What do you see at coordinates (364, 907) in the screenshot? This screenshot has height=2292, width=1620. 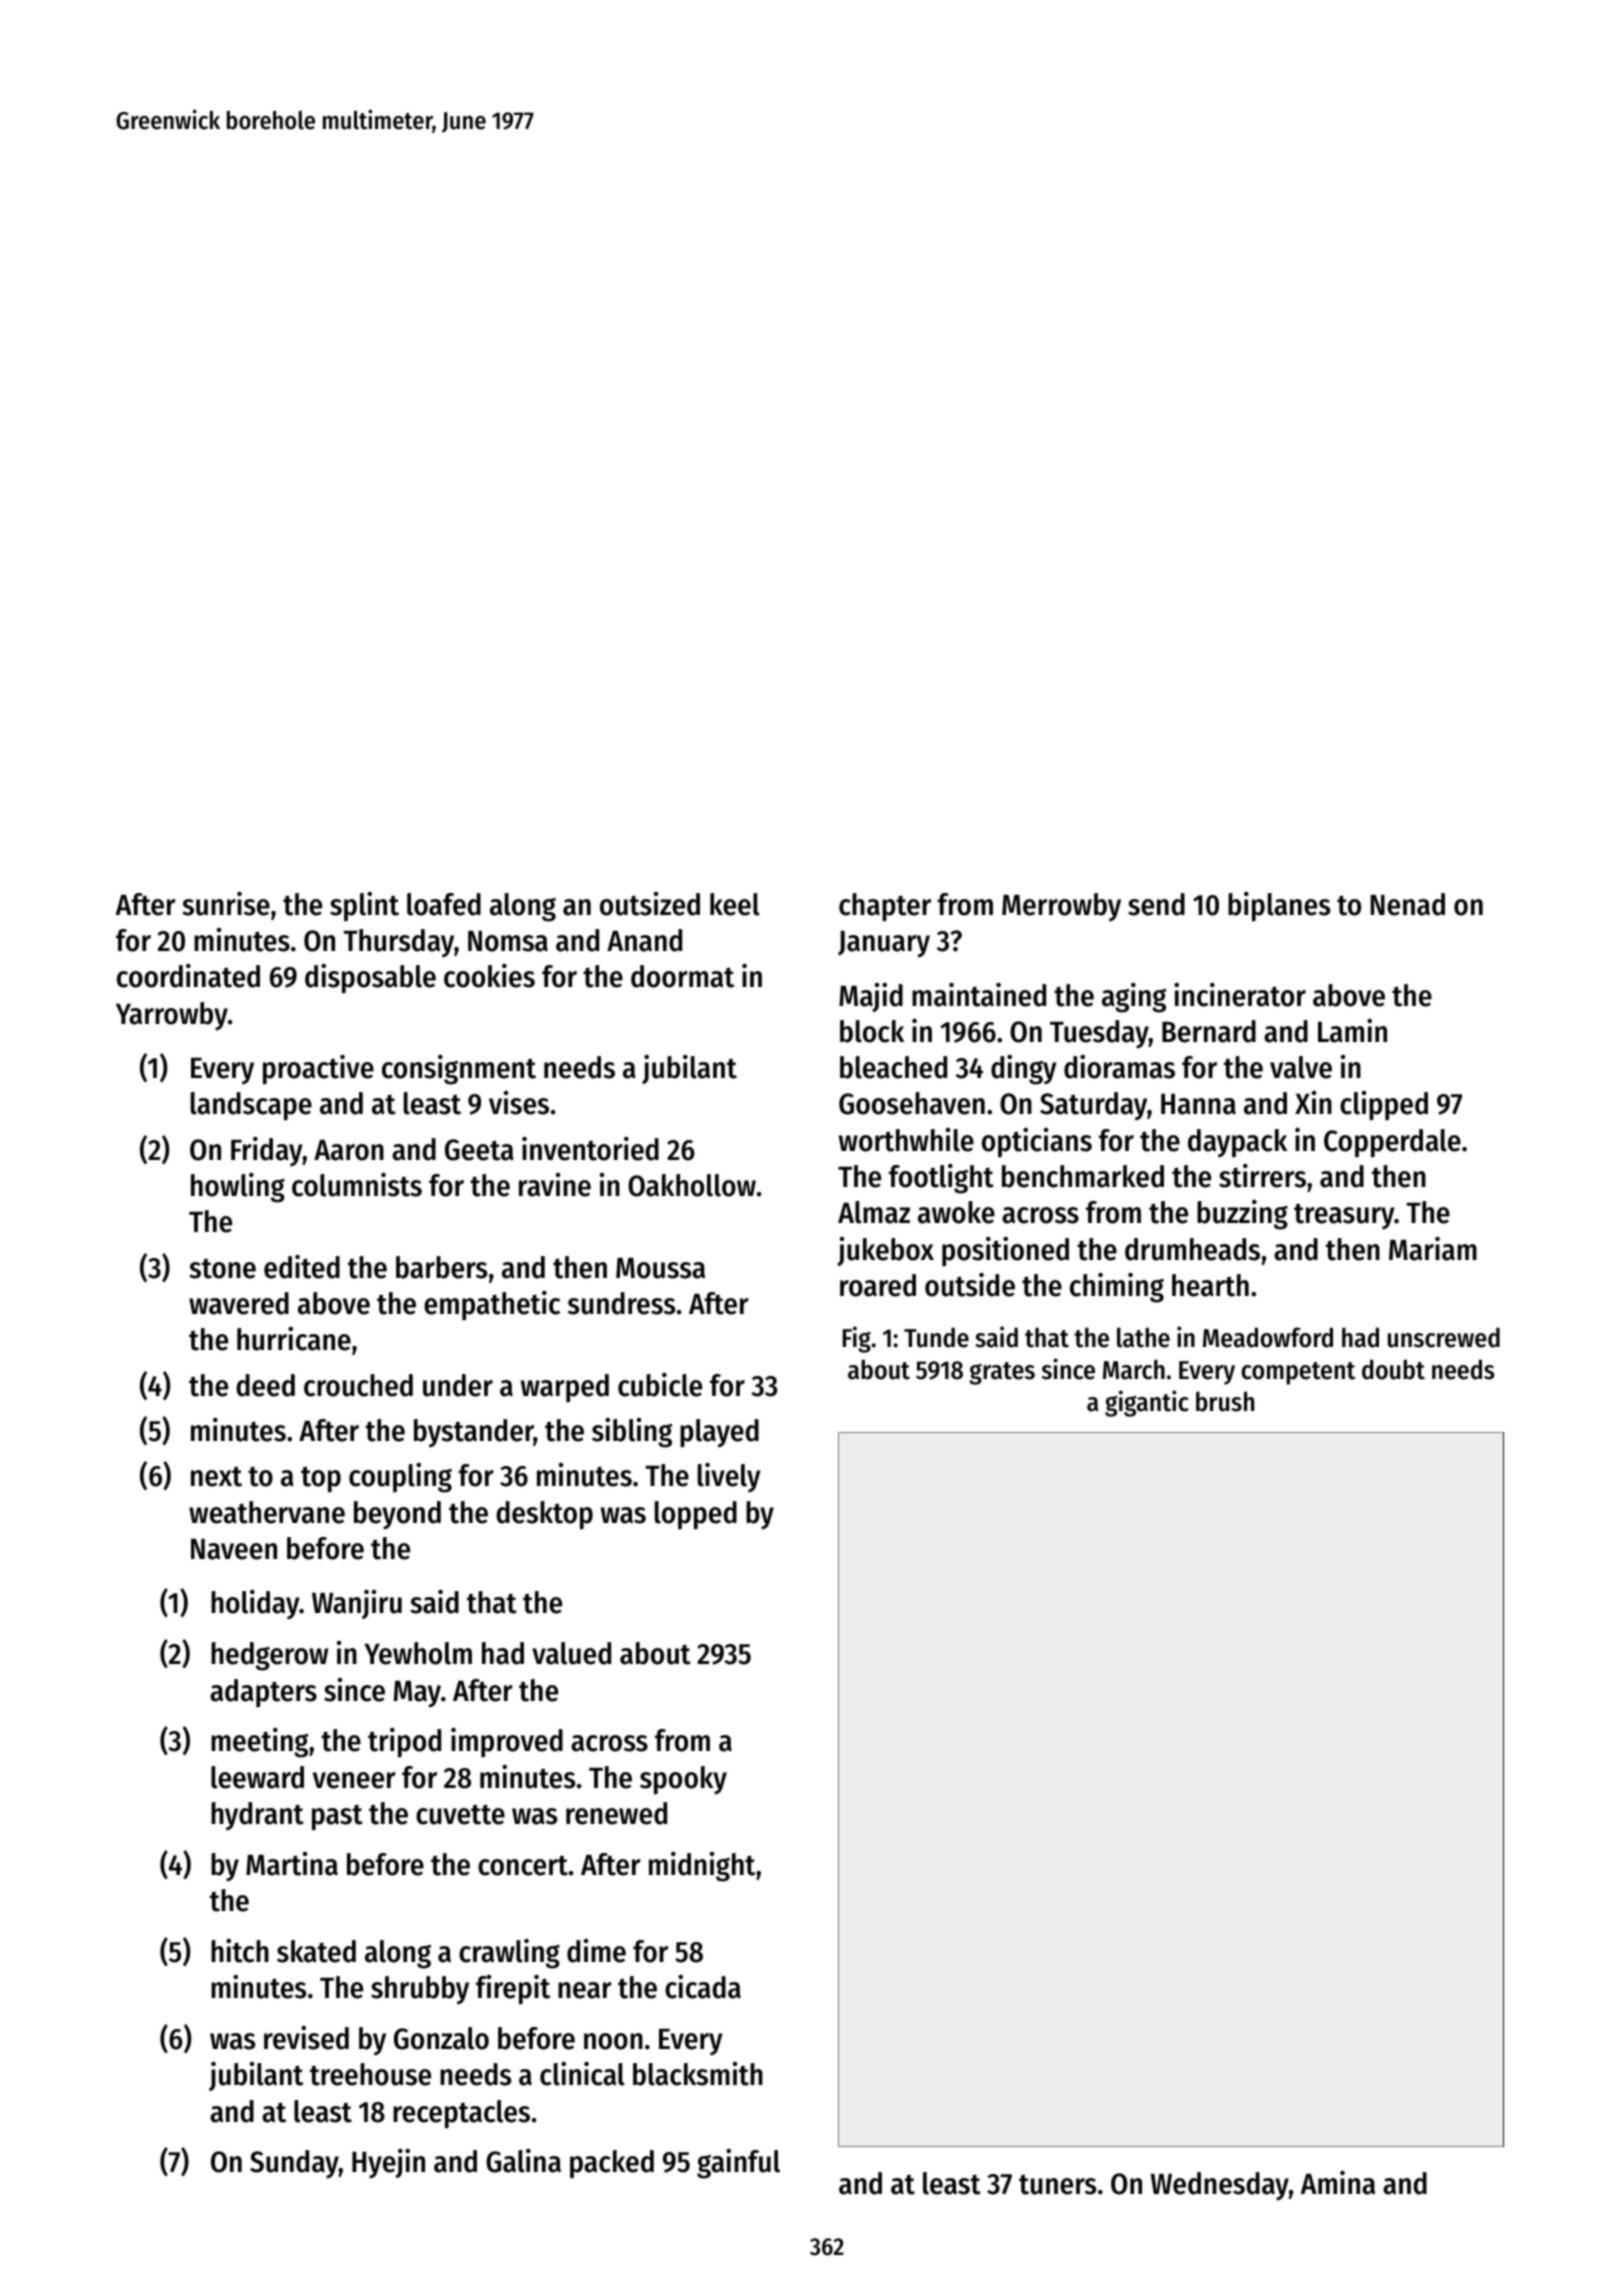 I see `splint` at bounding box center [364, 907].
